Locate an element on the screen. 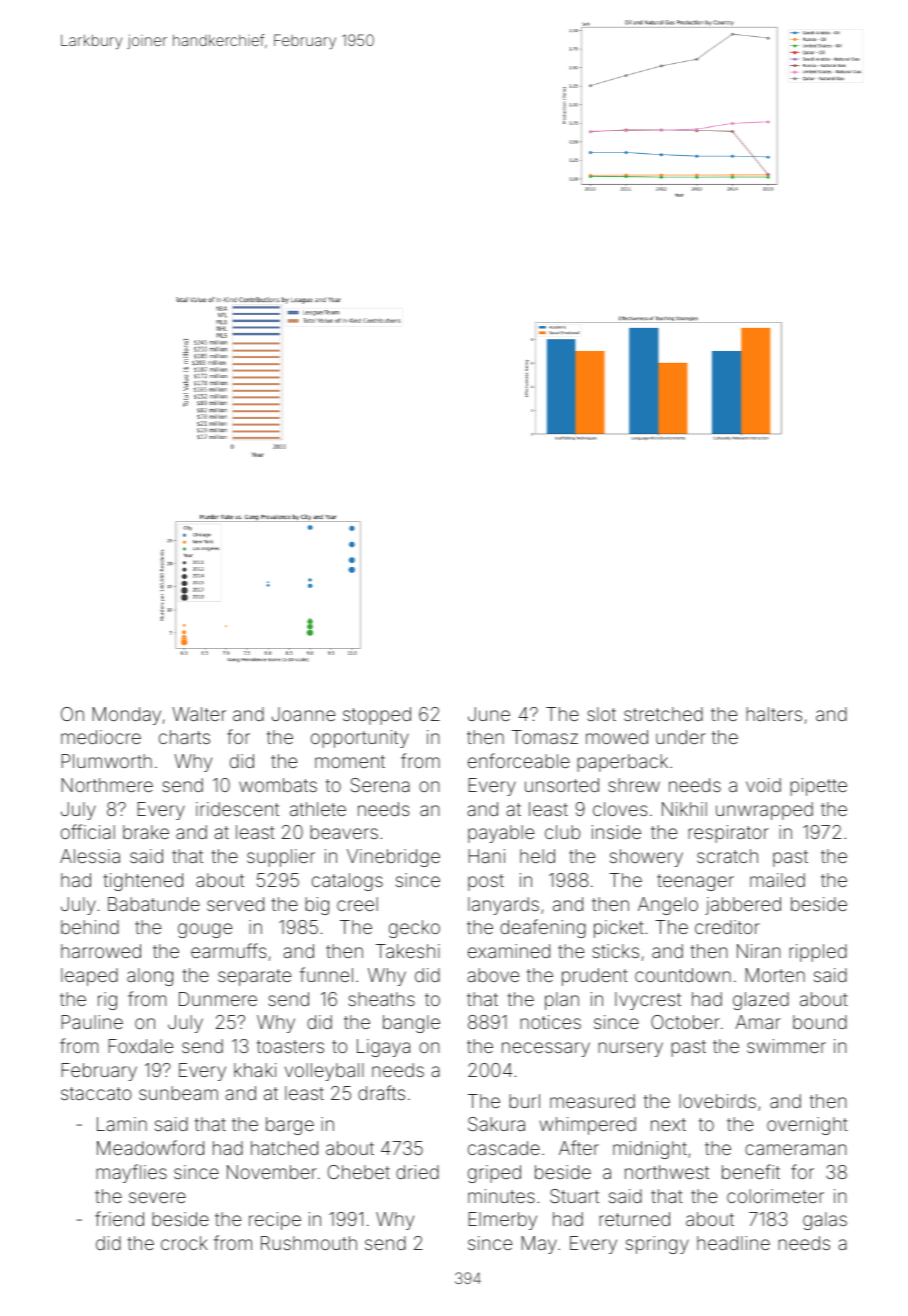  Elmerby is located at coordinates (503, 1221).
